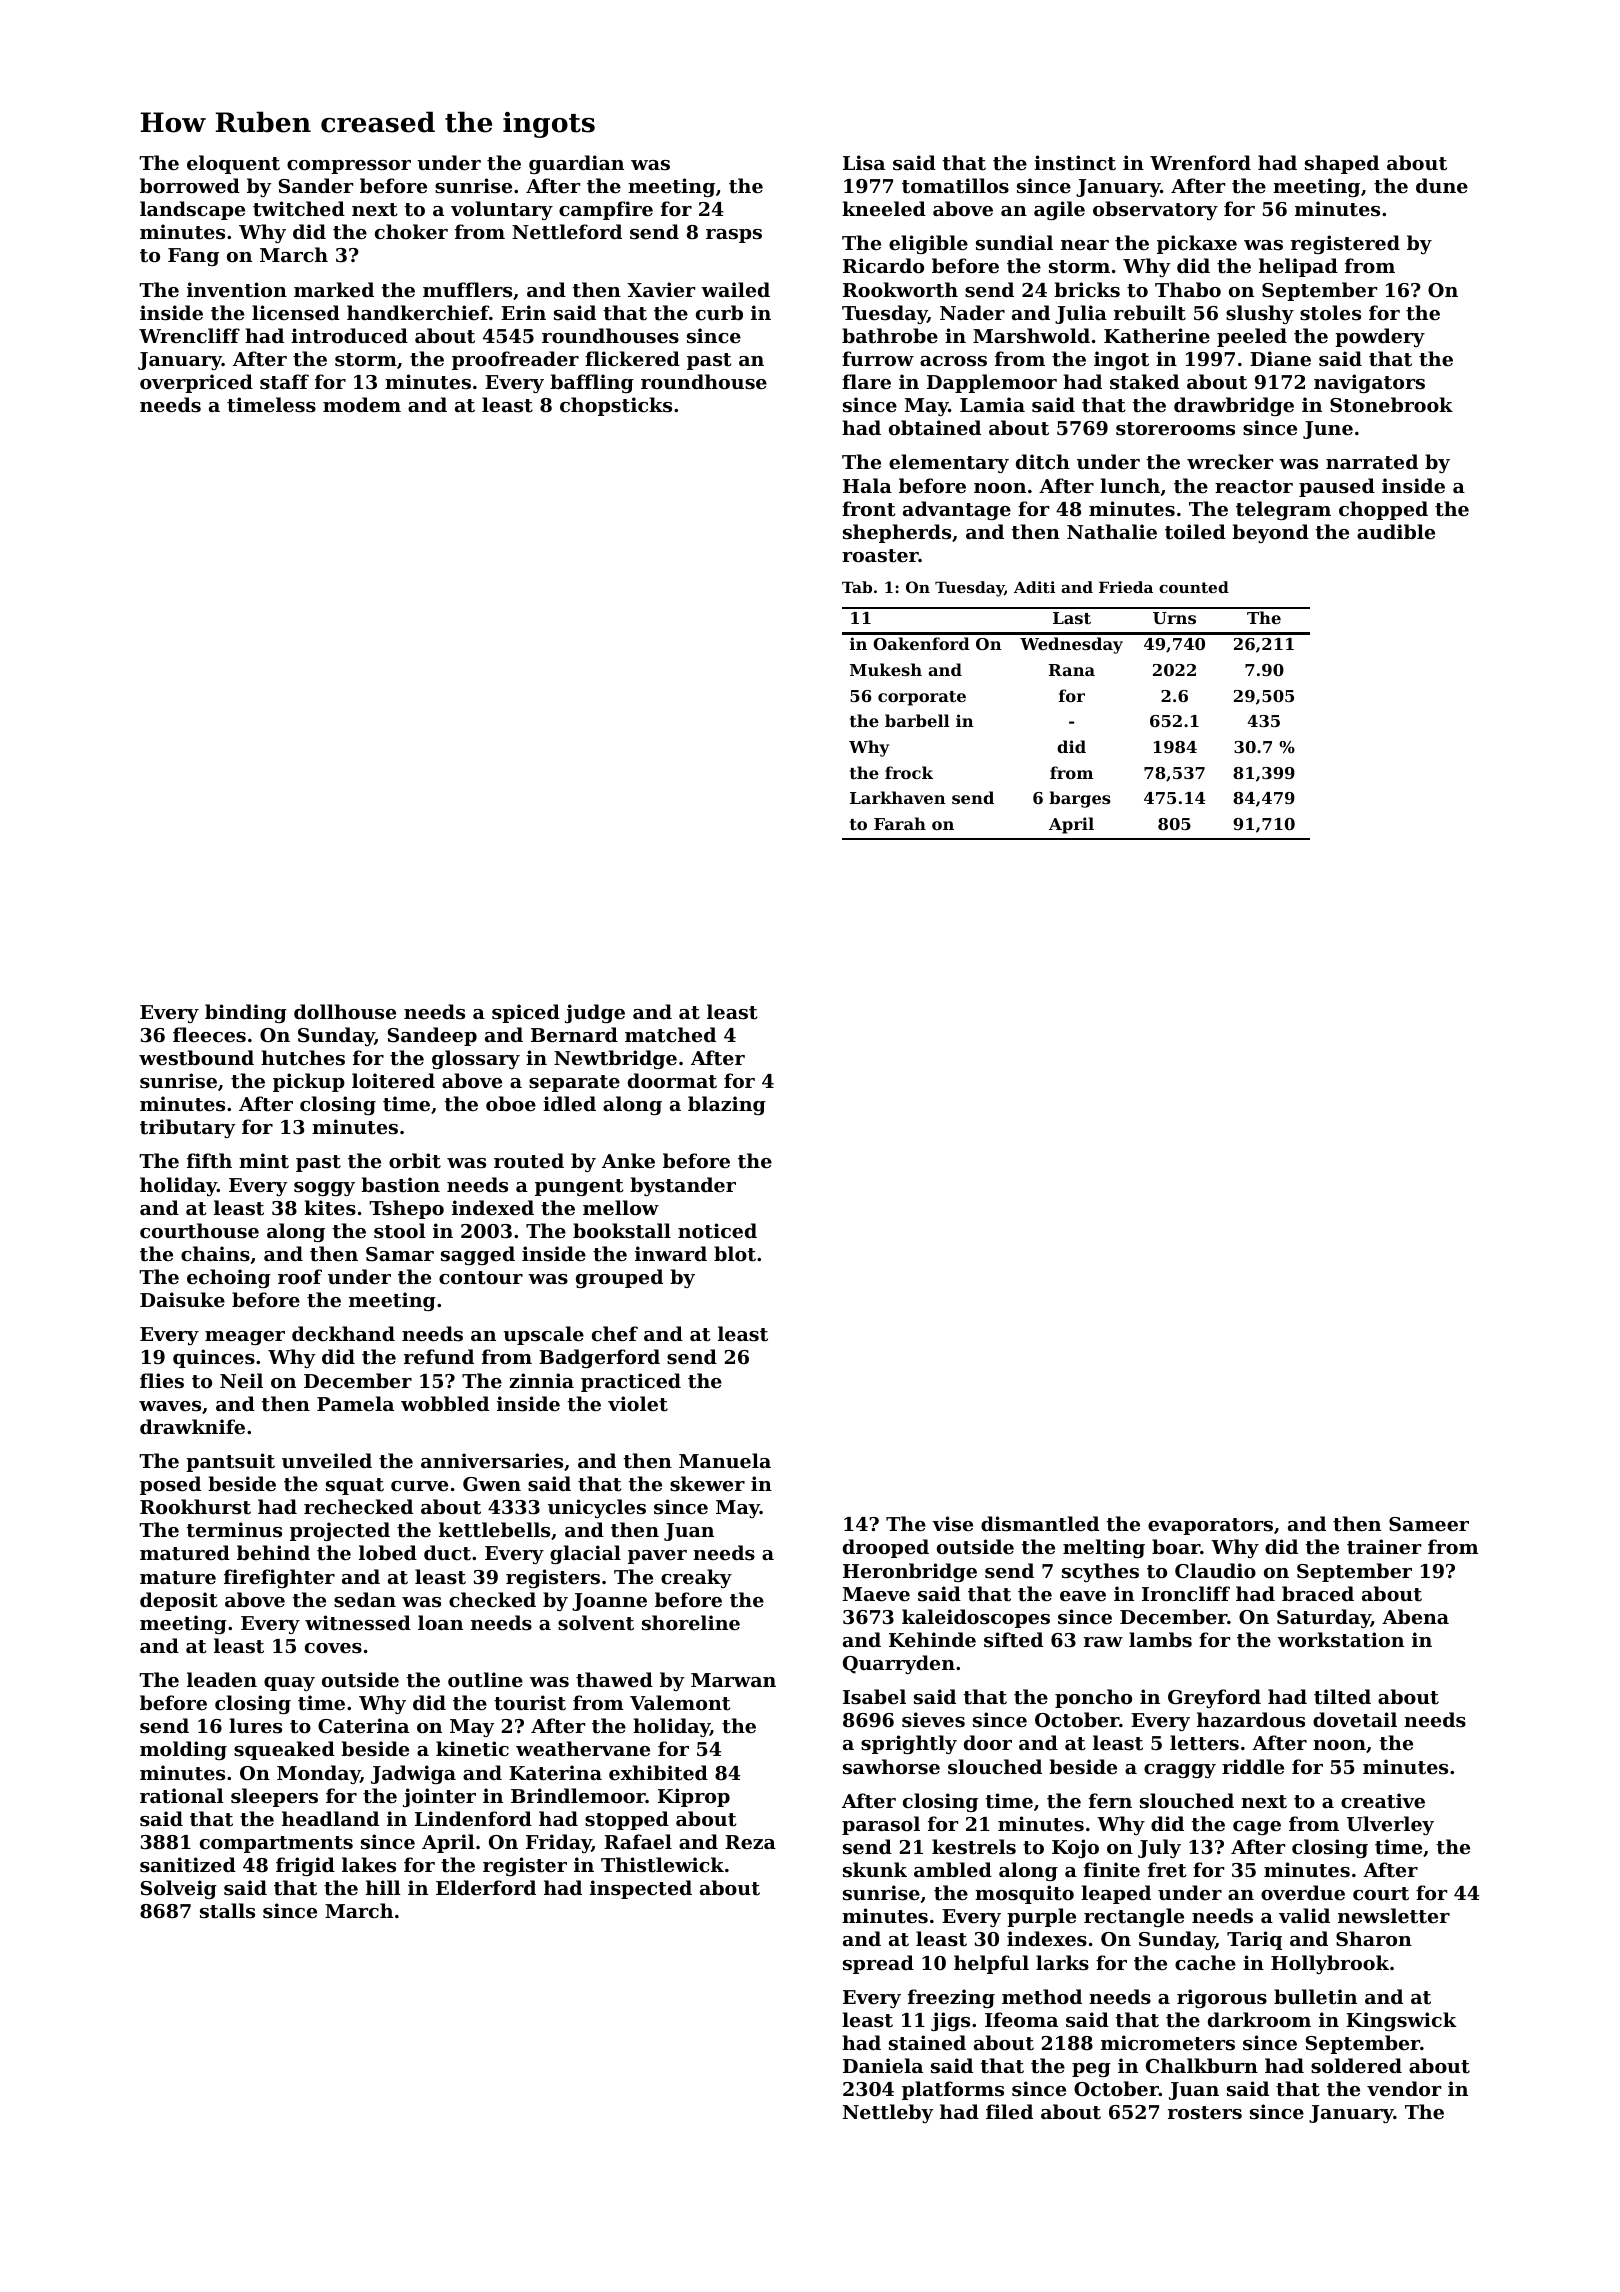 The image size is (1620, 2292). I want to click on barges, so click(1080, 799).
